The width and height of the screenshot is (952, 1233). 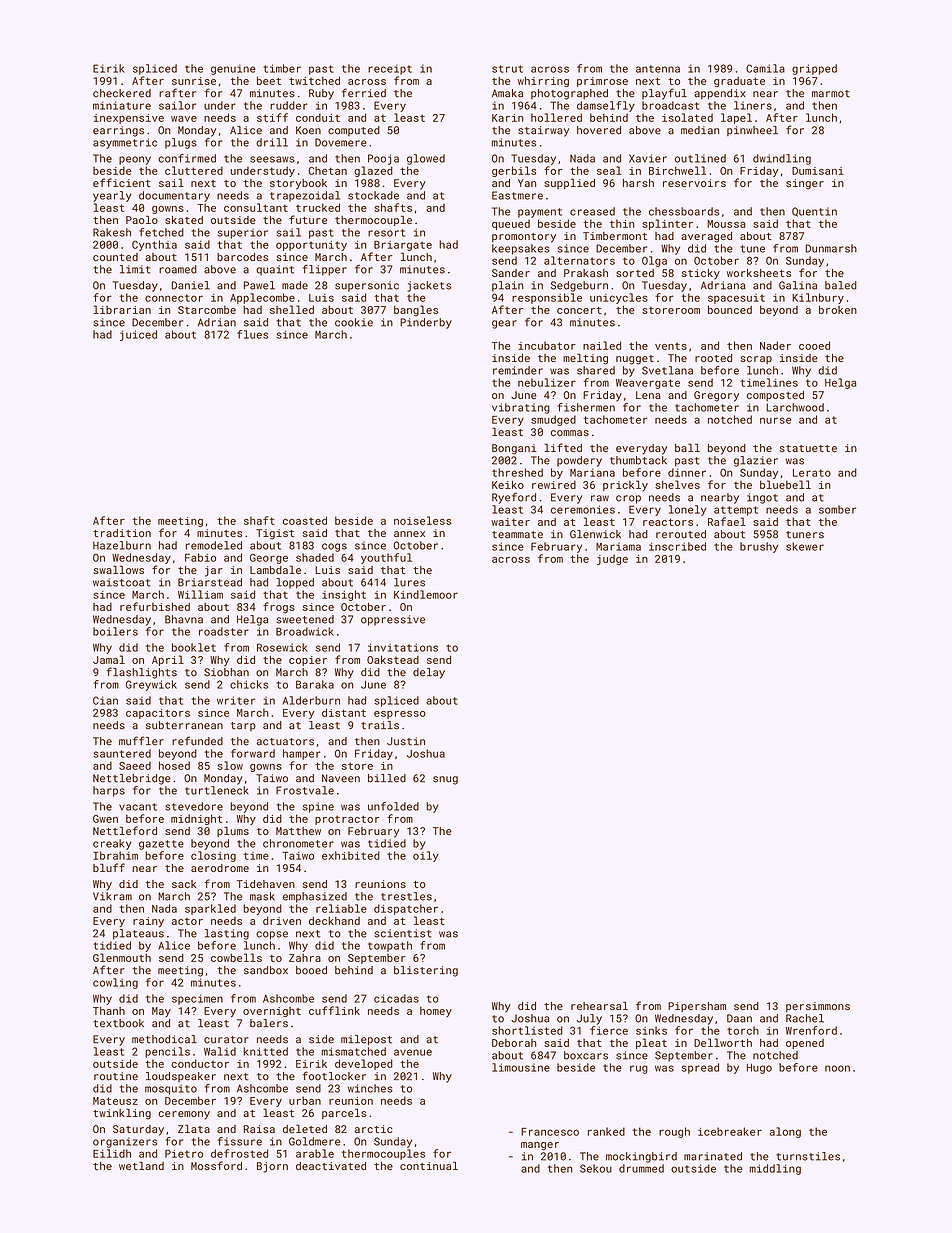 What do you see at coordinates (765, 68) in the screenshot?
I see `Camila` at bounding box center [765, 68].
